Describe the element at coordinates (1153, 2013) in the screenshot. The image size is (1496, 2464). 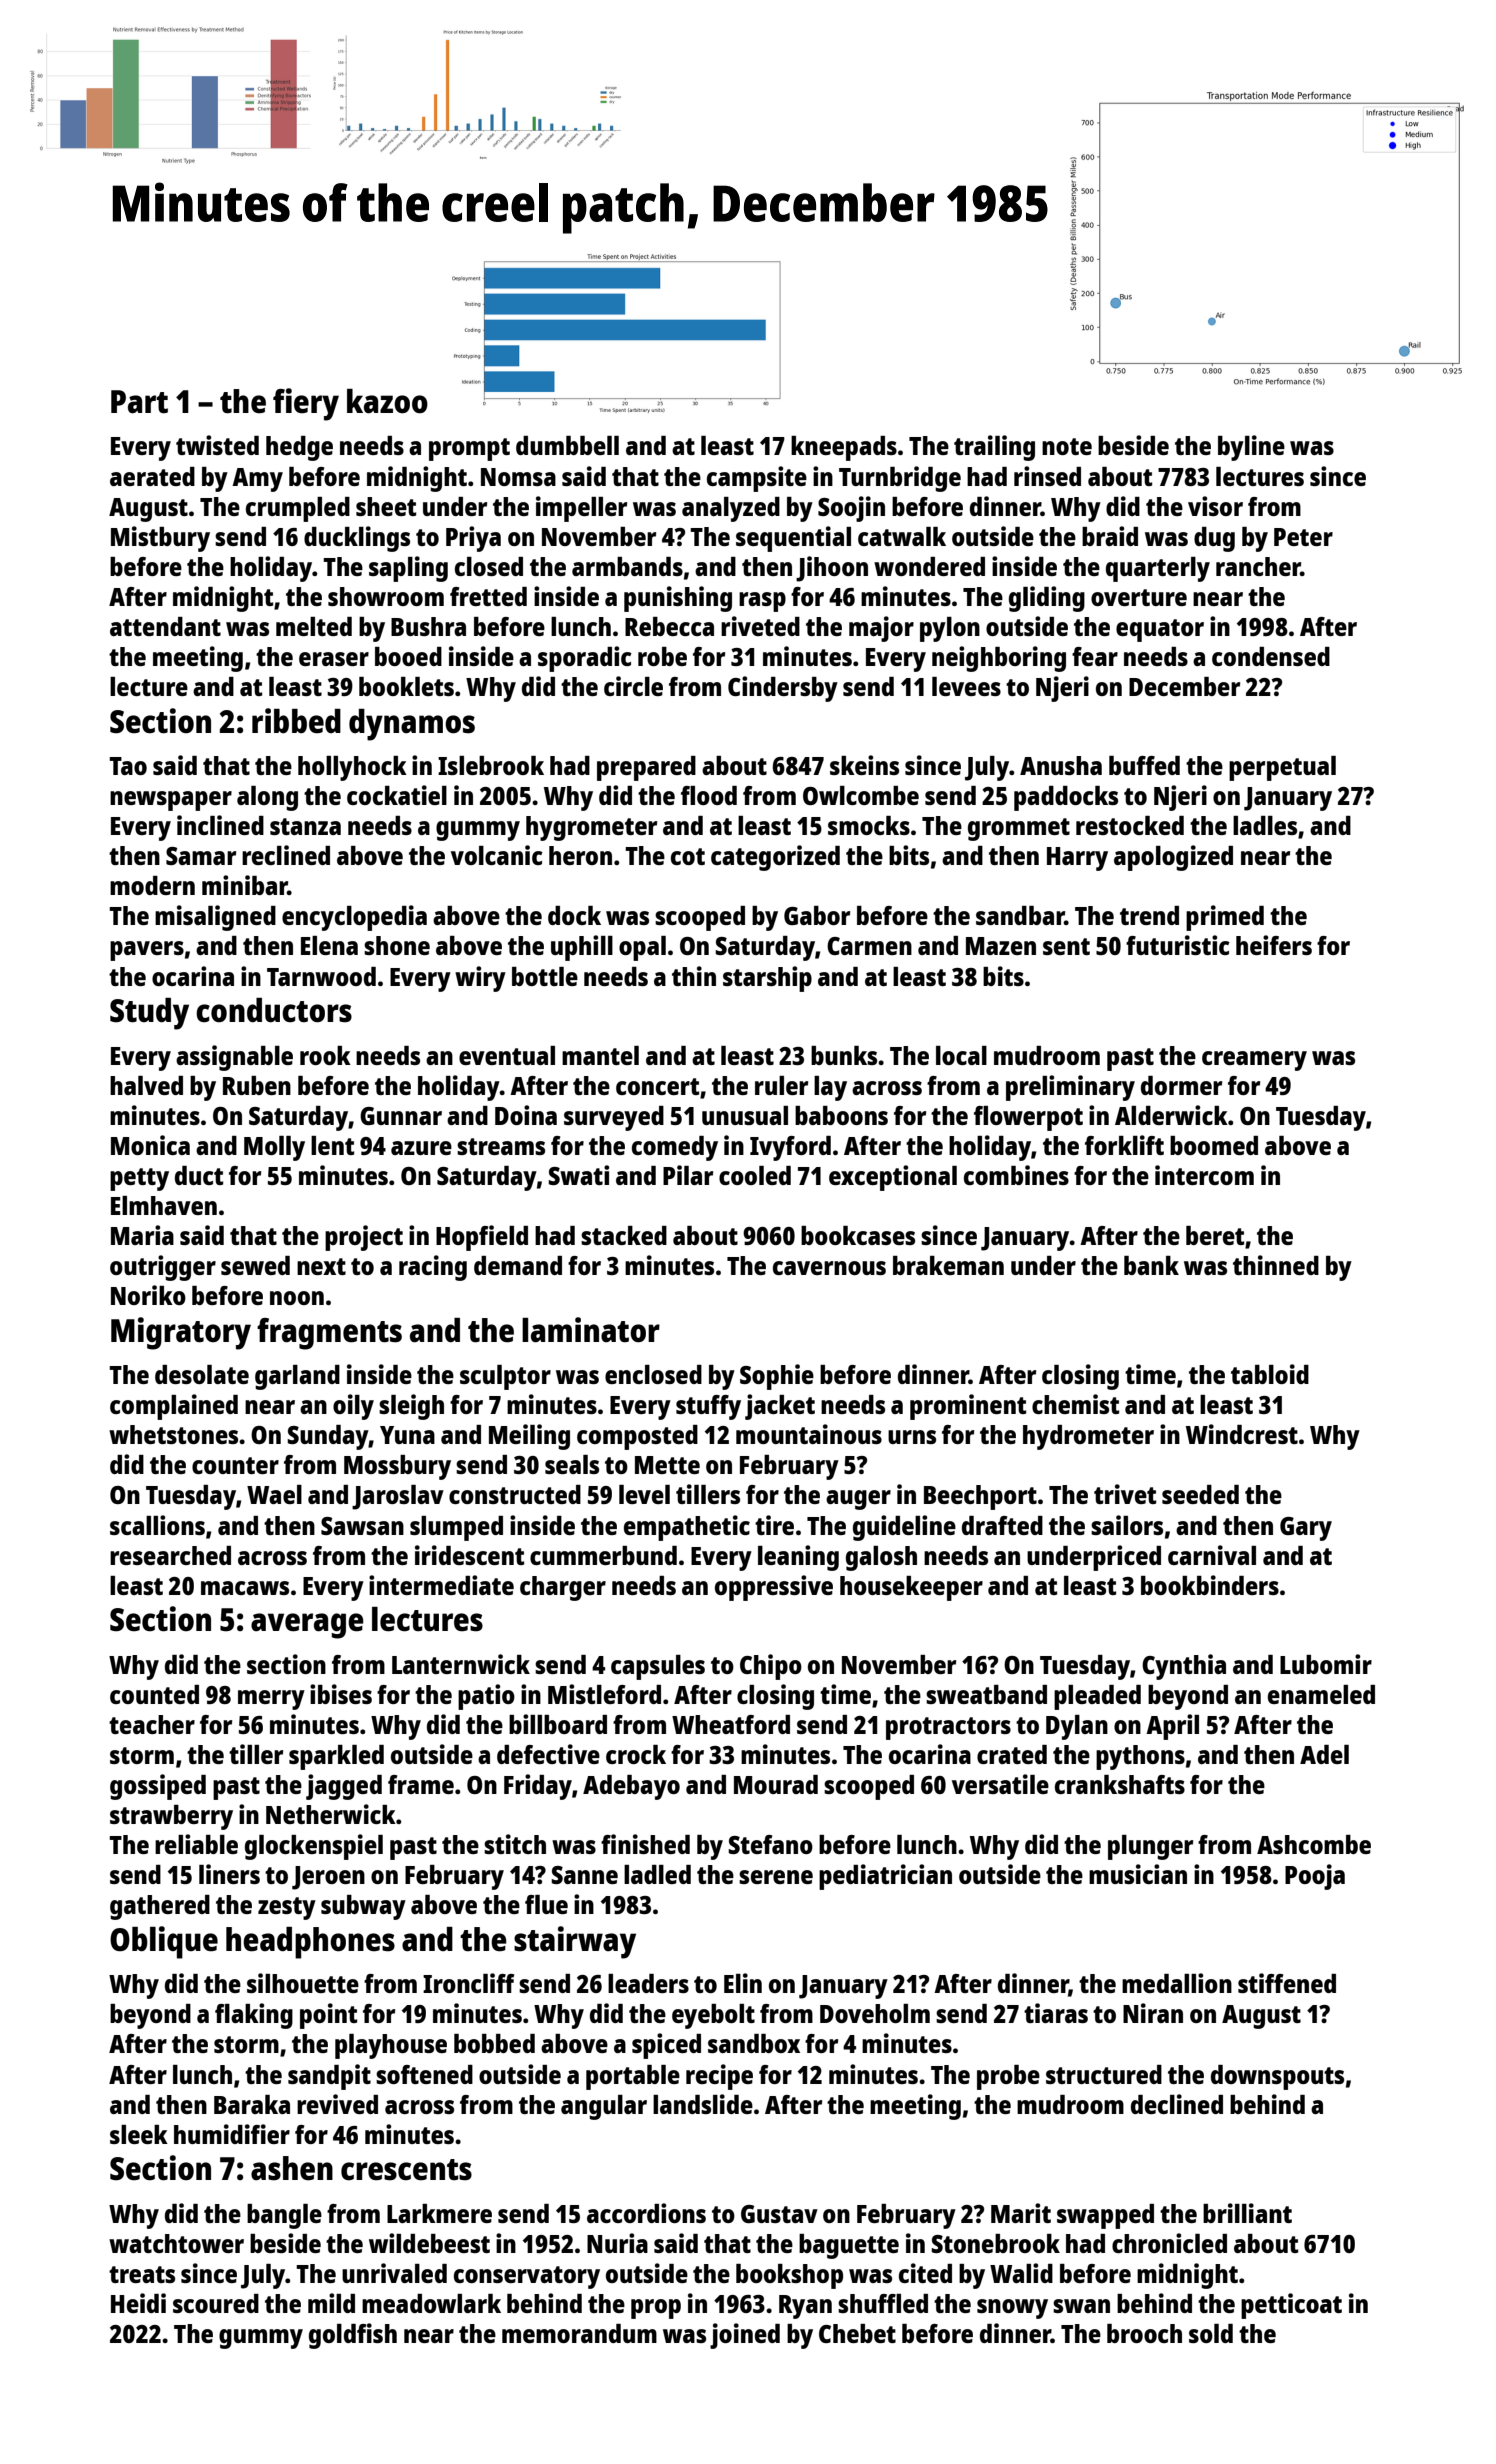
I see `Niran` at that location.
